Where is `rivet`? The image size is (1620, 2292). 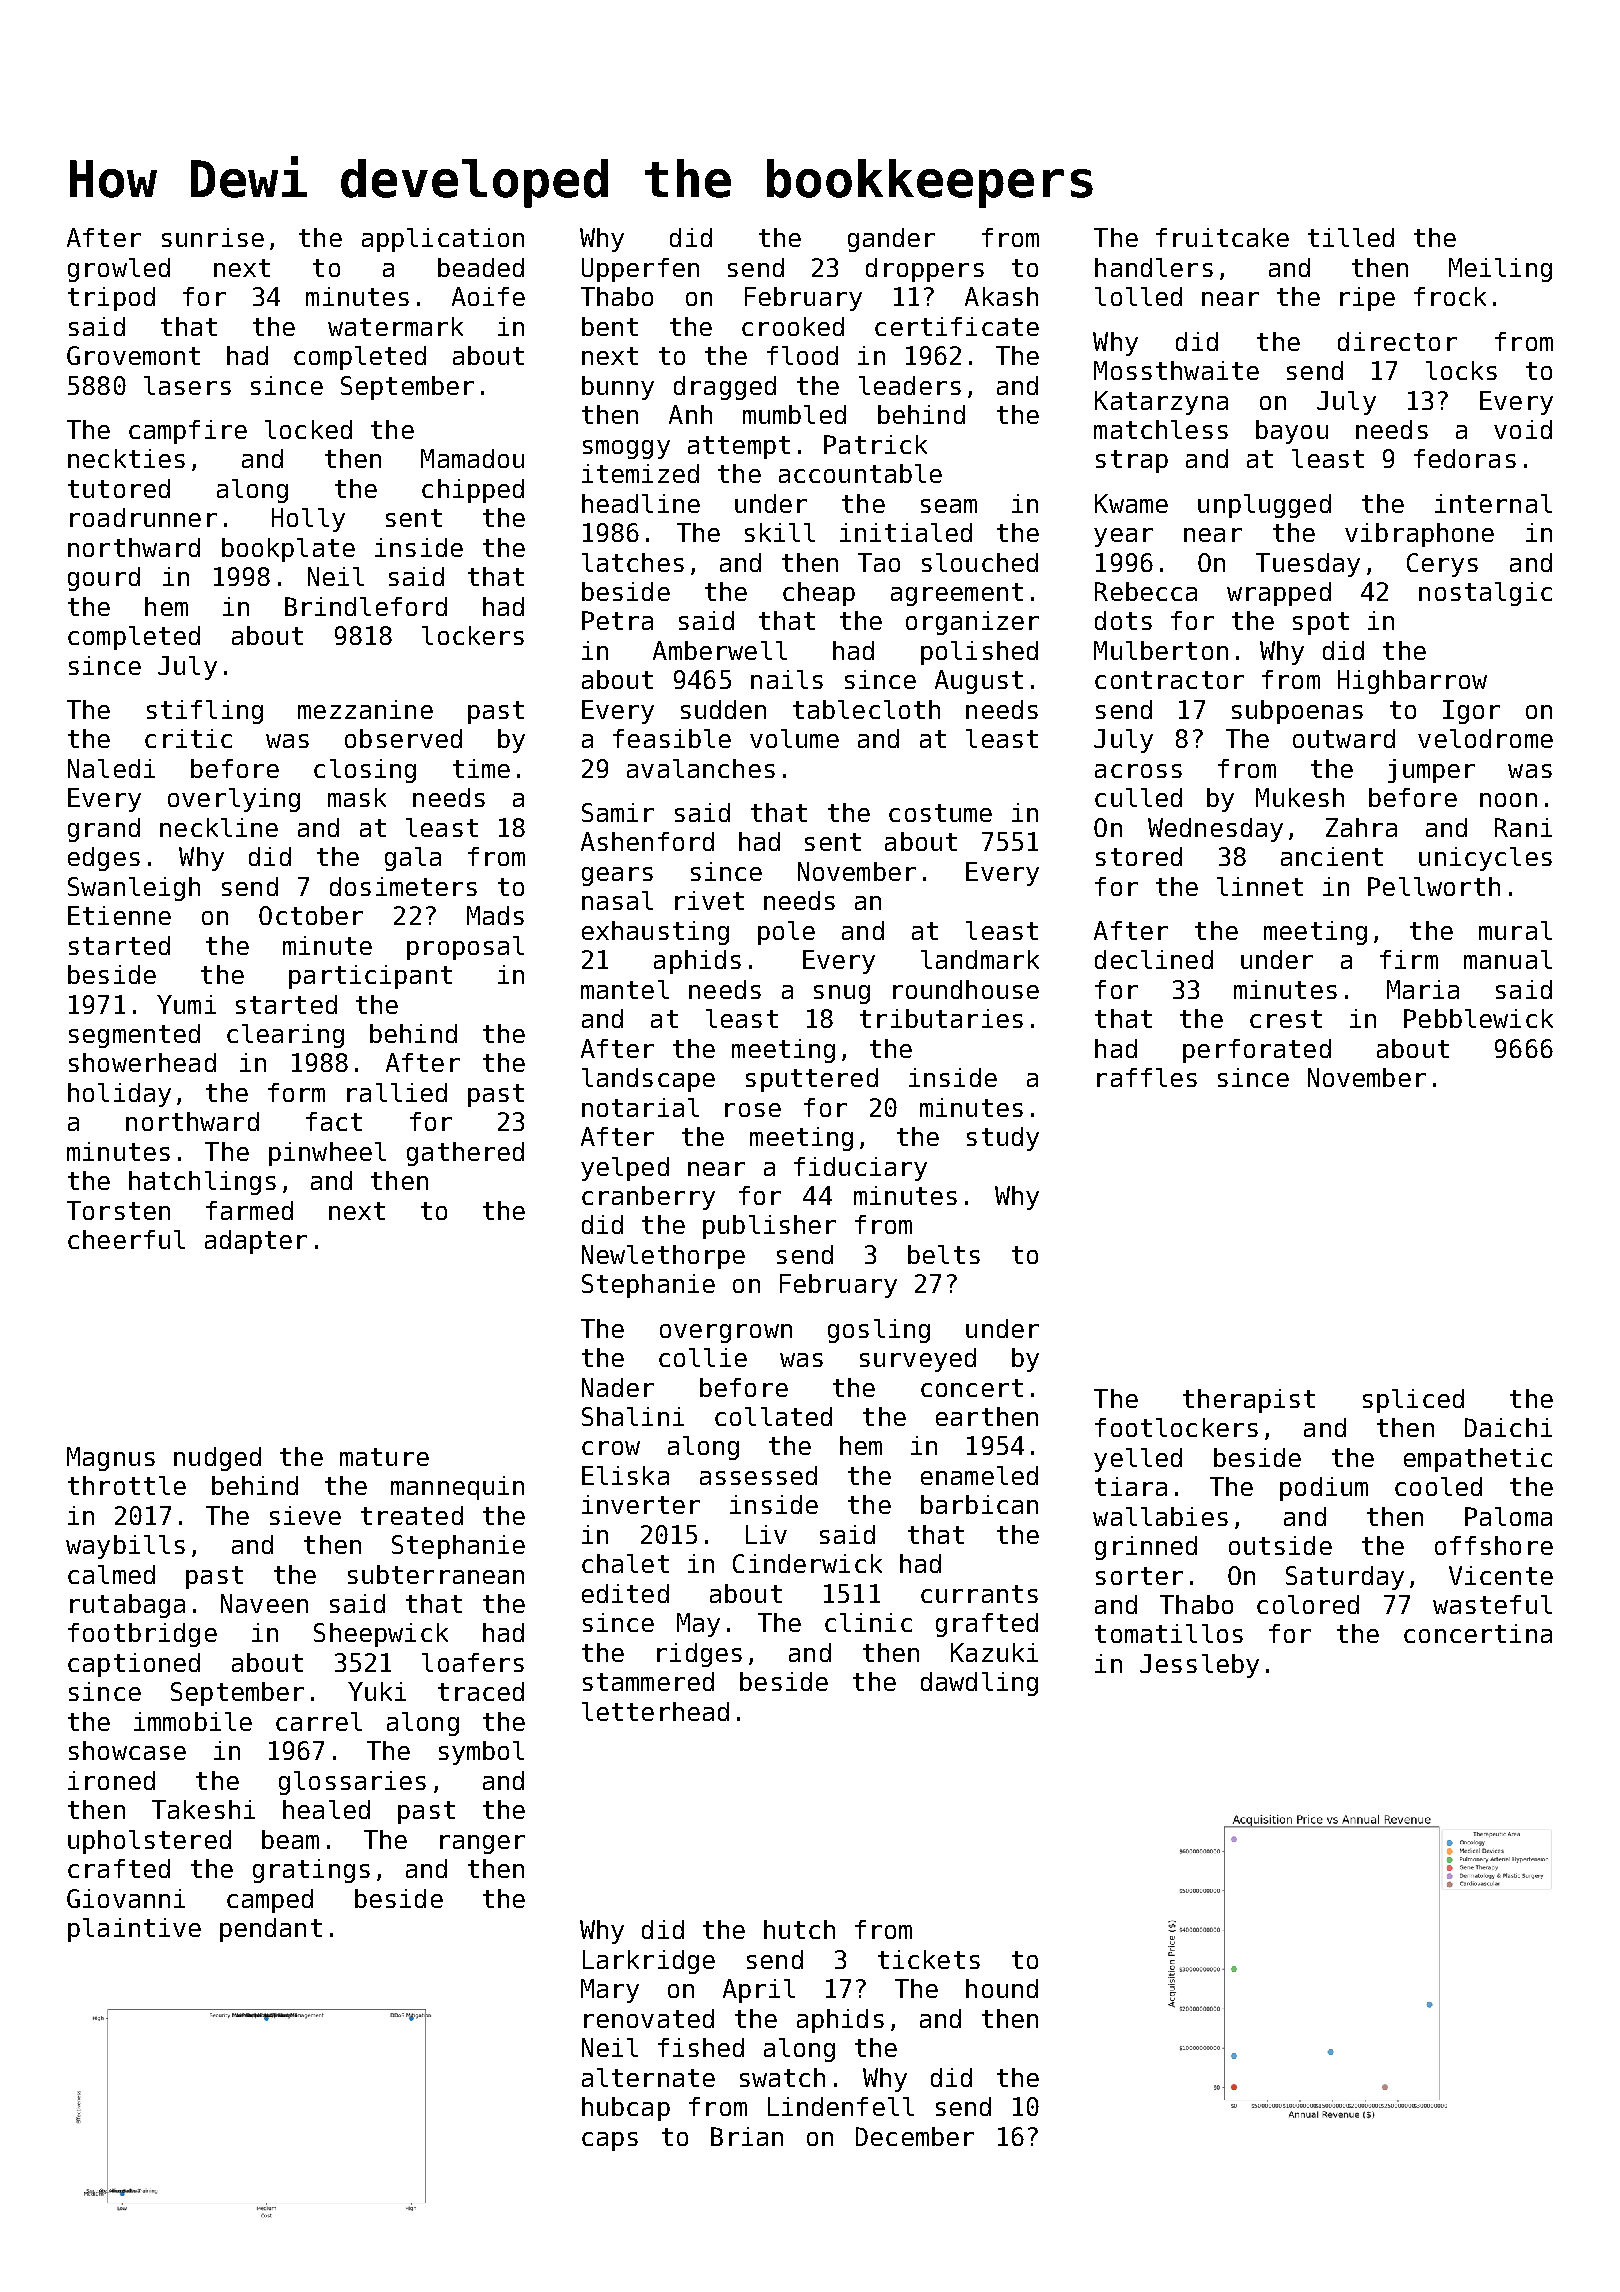
rivet is located at coordinates (709, 900).
